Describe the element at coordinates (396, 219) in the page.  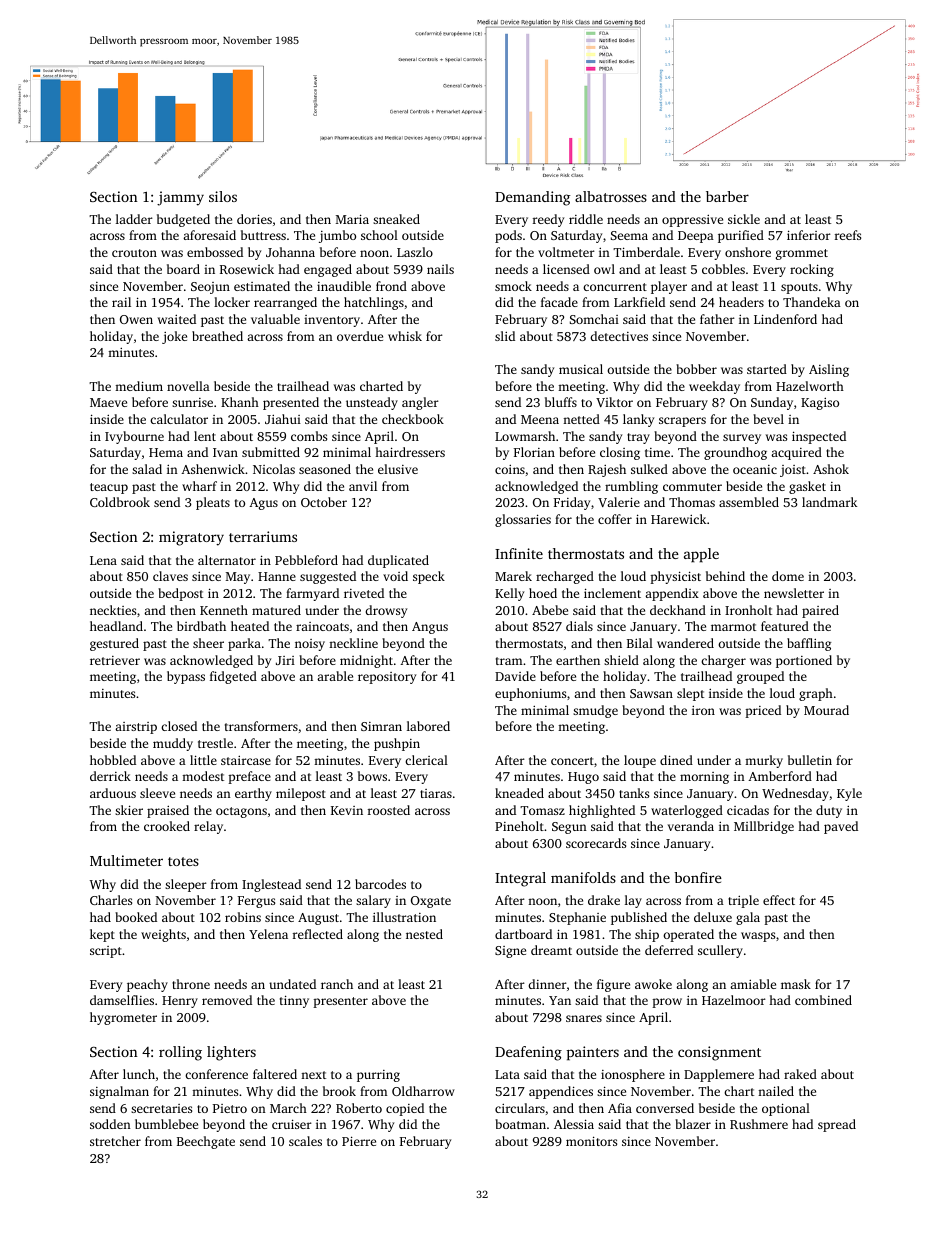
I see `sneaked` at that location.
